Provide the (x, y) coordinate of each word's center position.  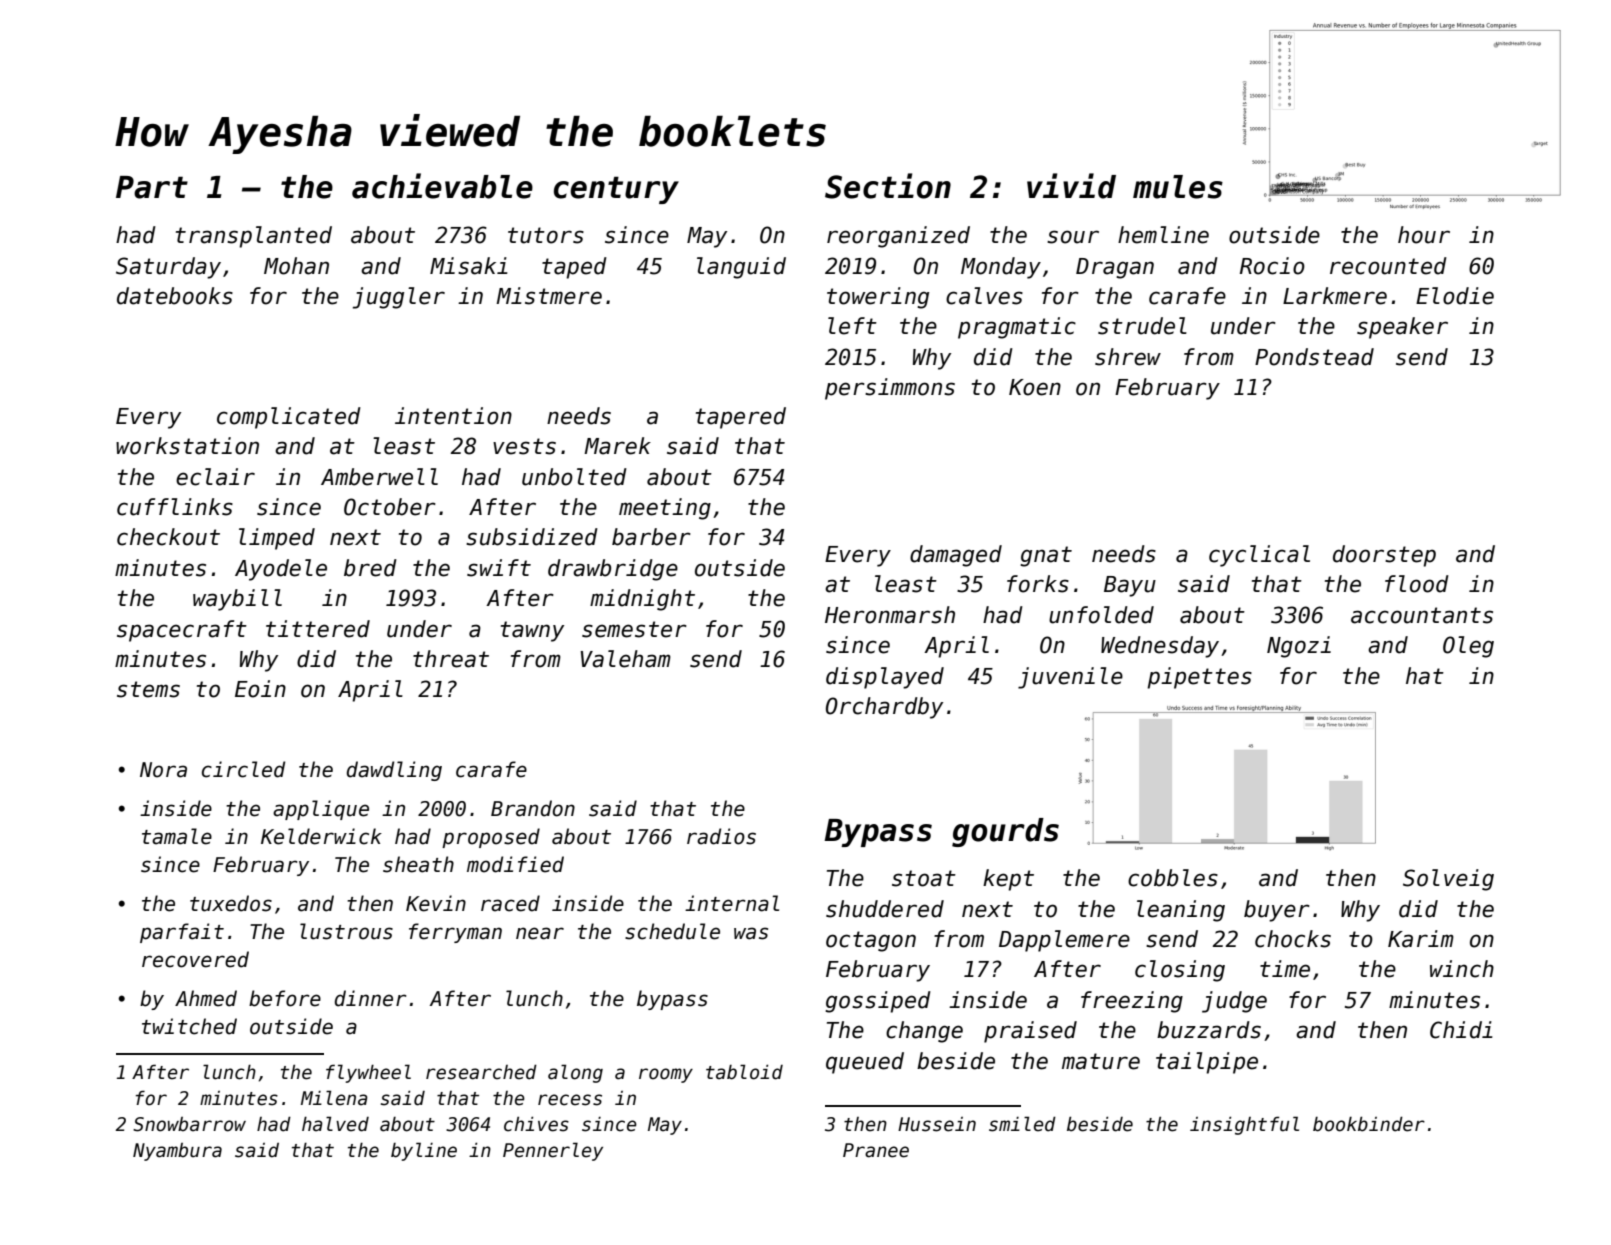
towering (878, 298)
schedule (672, 931)
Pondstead (1314, 357)
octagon (871, 941)
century (616, 190)
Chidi (1461, 1030)
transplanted (254, 237)
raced (510, 903)
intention (453, 416)
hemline (1163, 235)
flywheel (368, 1073)
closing (1180, 971)
